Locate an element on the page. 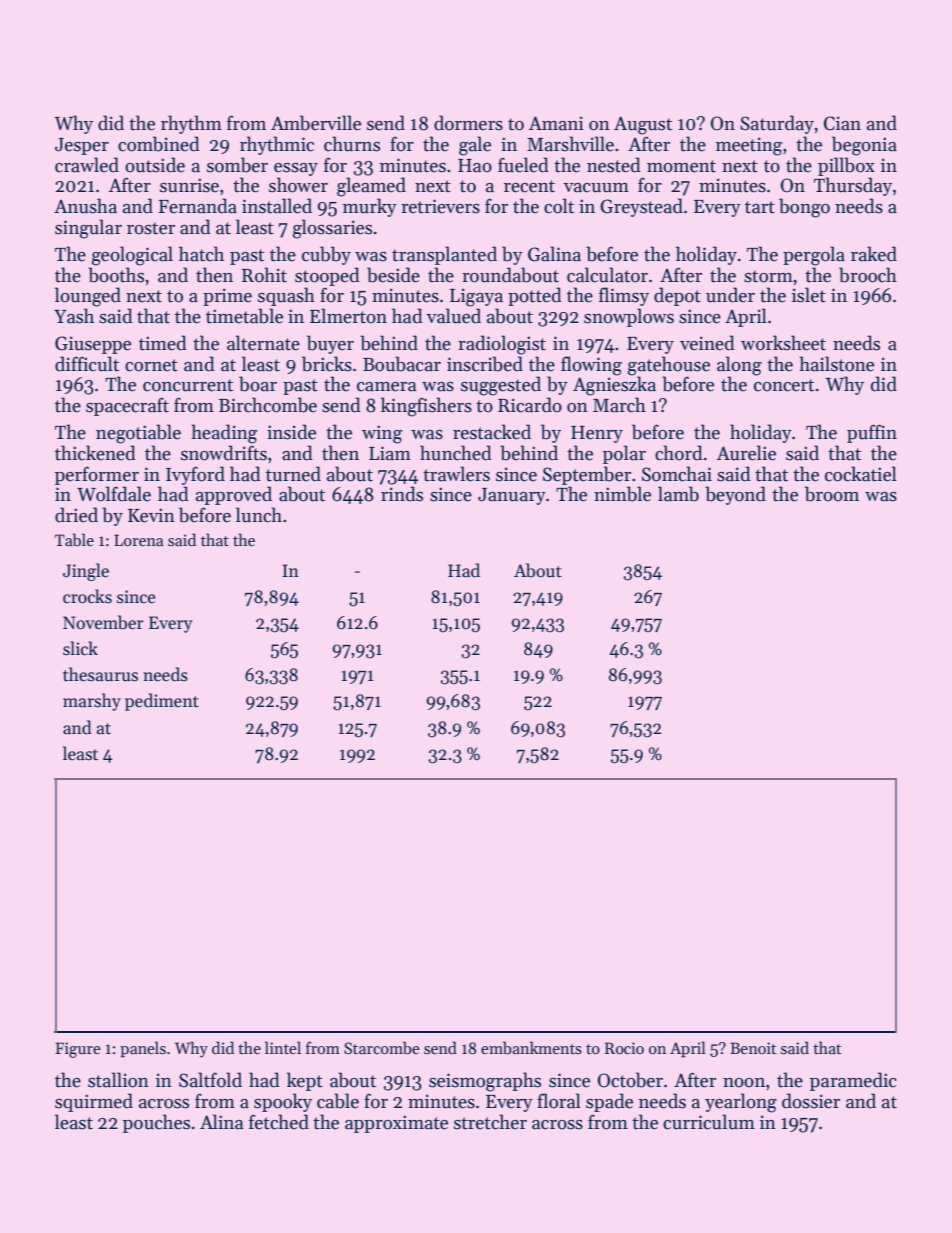 The height and width of the image is (1233, 952). beyond is located at coordinates (735, 495).
